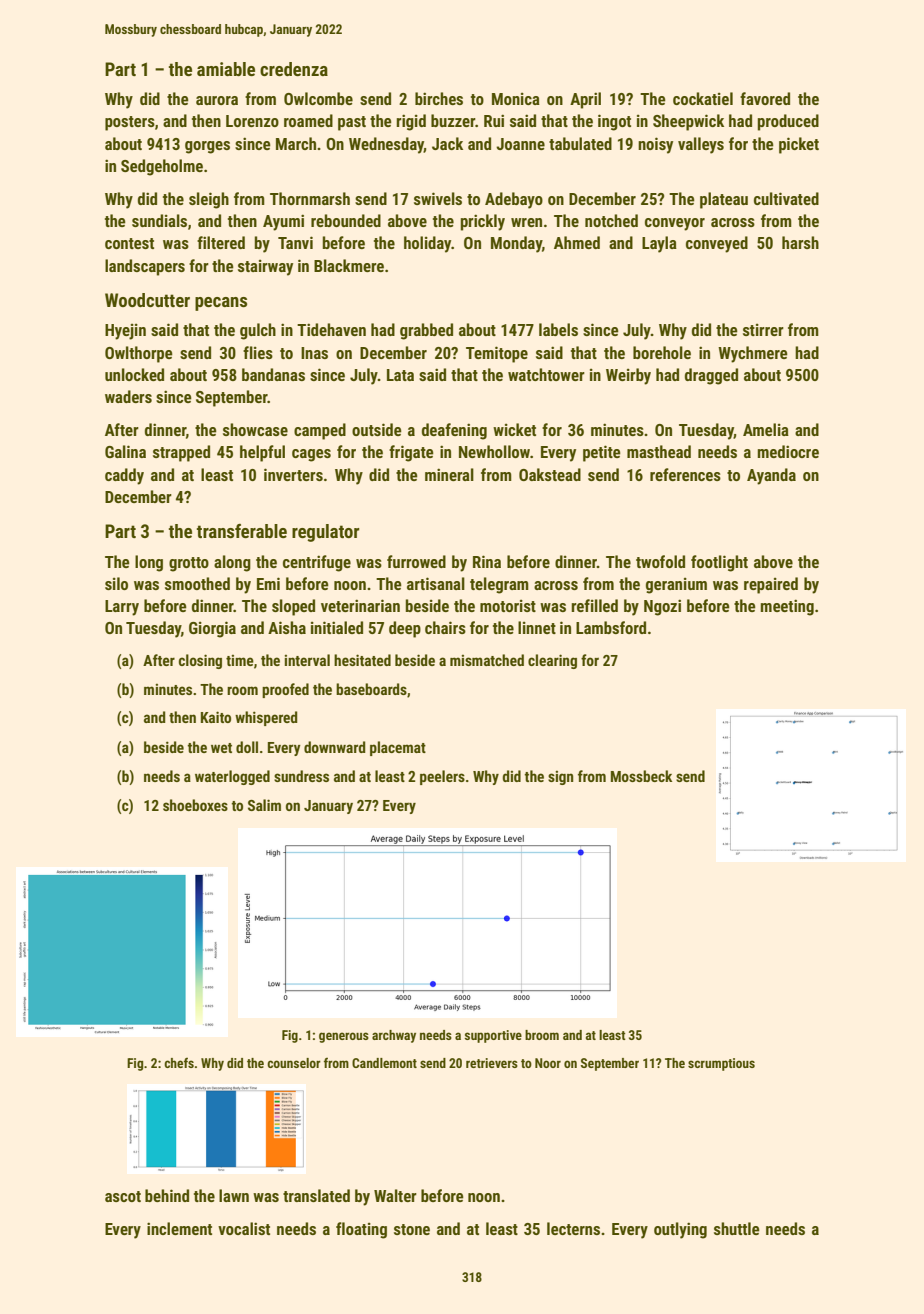 The height and width of the image is (1314, 924). What do you see at coordinates (217, 100) in the image?
I see `aurora` at bounding box center [217, 100].
